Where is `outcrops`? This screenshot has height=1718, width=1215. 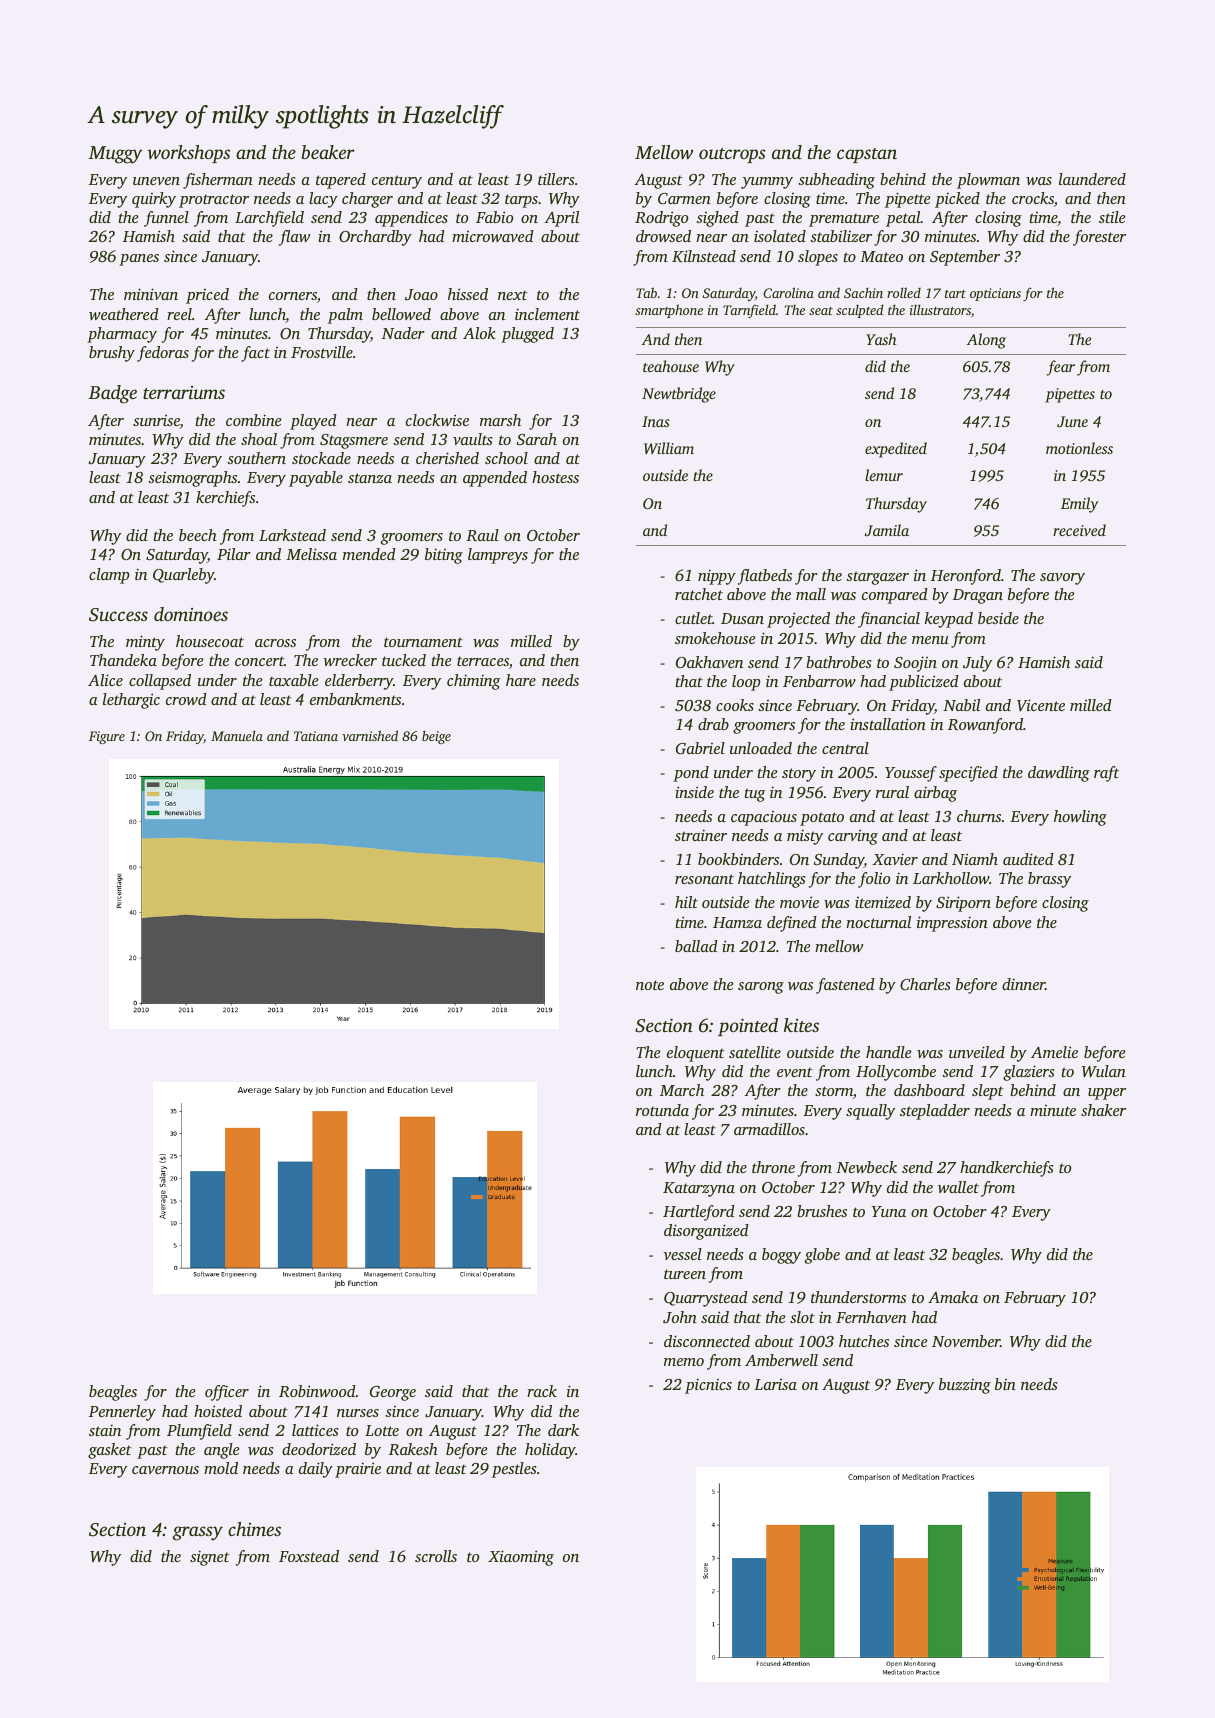
outcrops is located at coordinates (732, 155).
